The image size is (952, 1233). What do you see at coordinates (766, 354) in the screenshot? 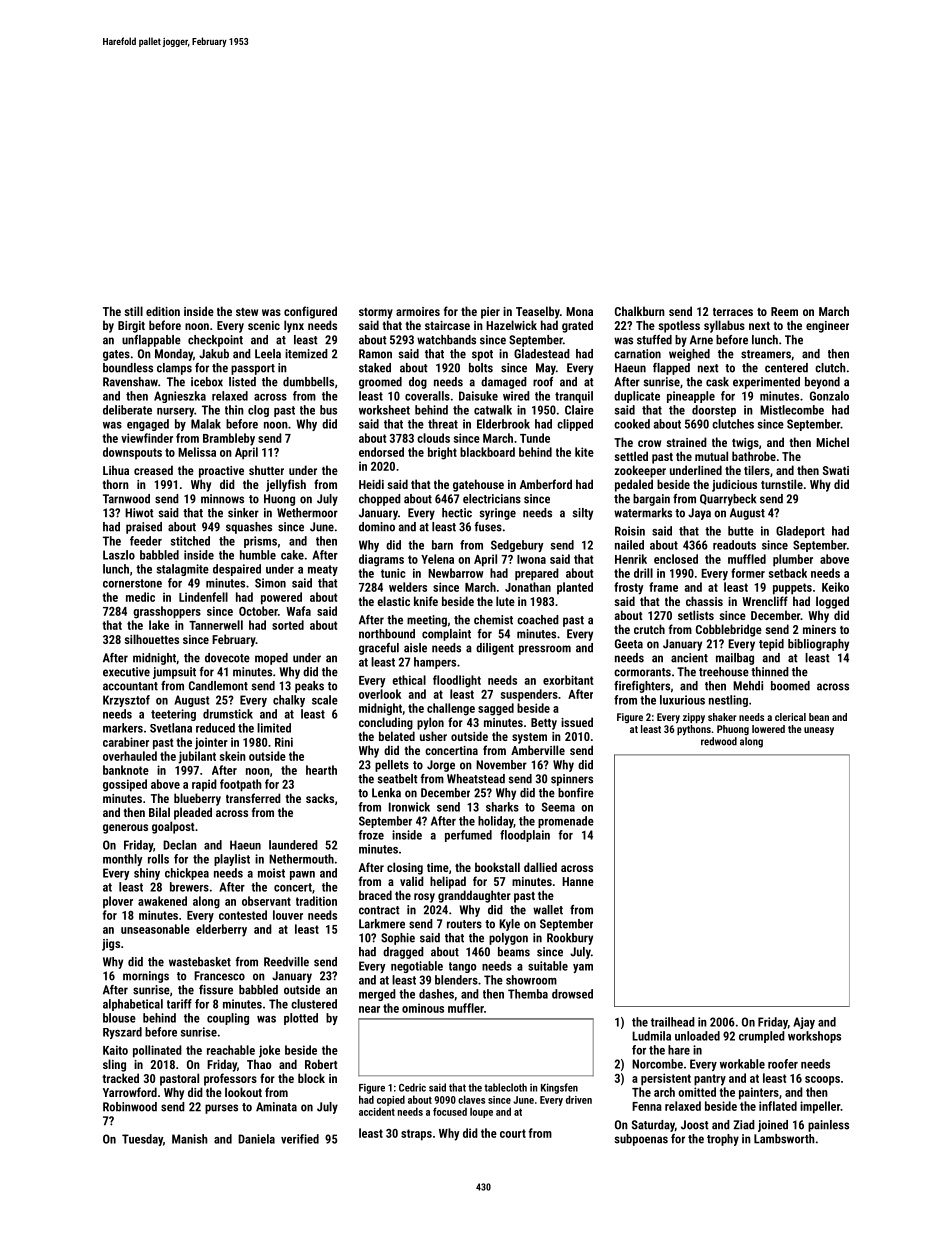
I see `streamers` at bounding box center [766, 354].
